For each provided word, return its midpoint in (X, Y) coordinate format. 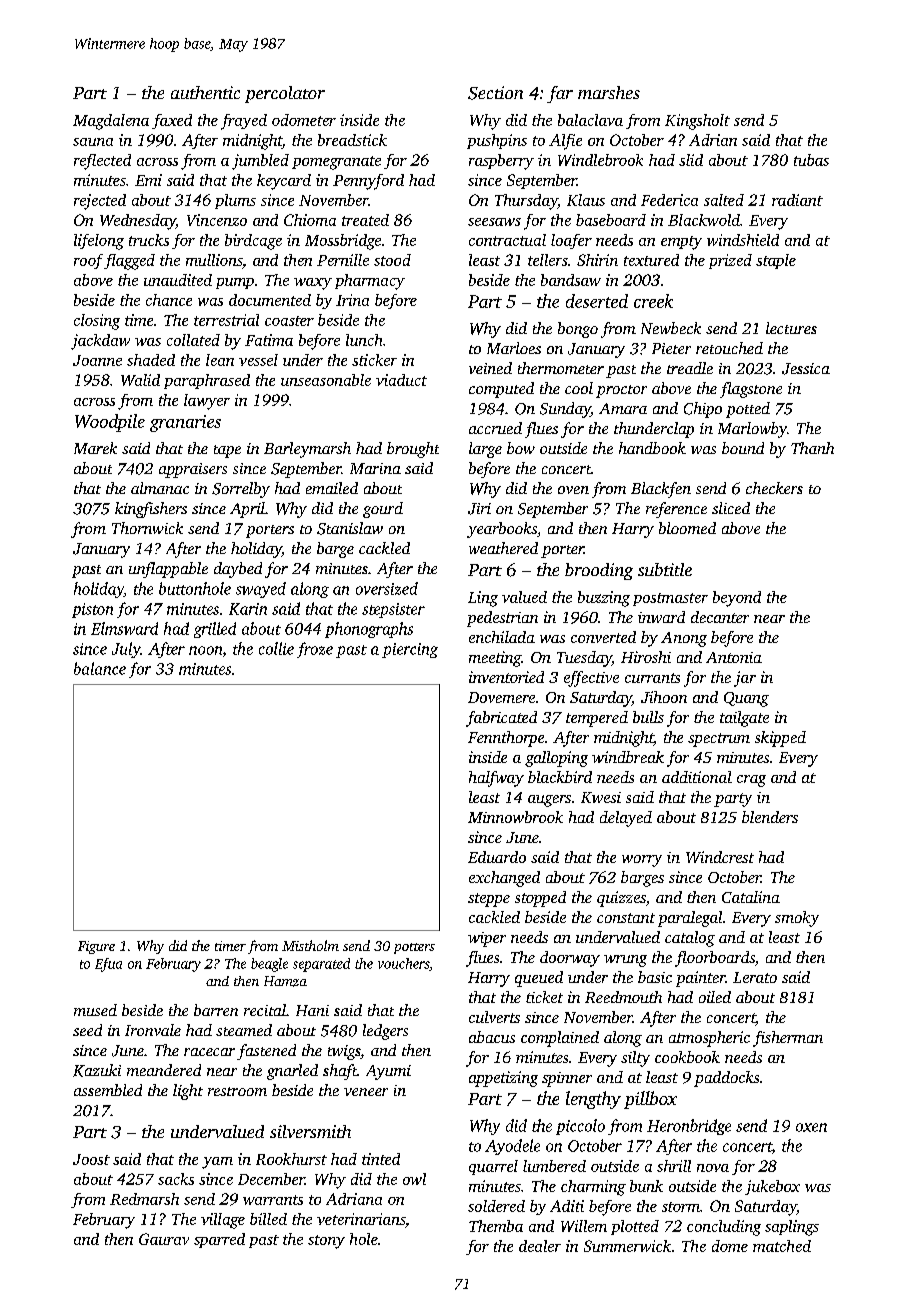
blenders (770, 817)
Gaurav (164, 1239)
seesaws (494, 222)
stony (326, 1242)
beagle (269, 965)
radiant (797, 200)
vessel (258, 360)
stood (392, 260)
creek (653, 301)
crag (751, 781)
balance (100, 668)
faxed (172, 121)
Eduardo (497, 857)
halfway (496, 779)
